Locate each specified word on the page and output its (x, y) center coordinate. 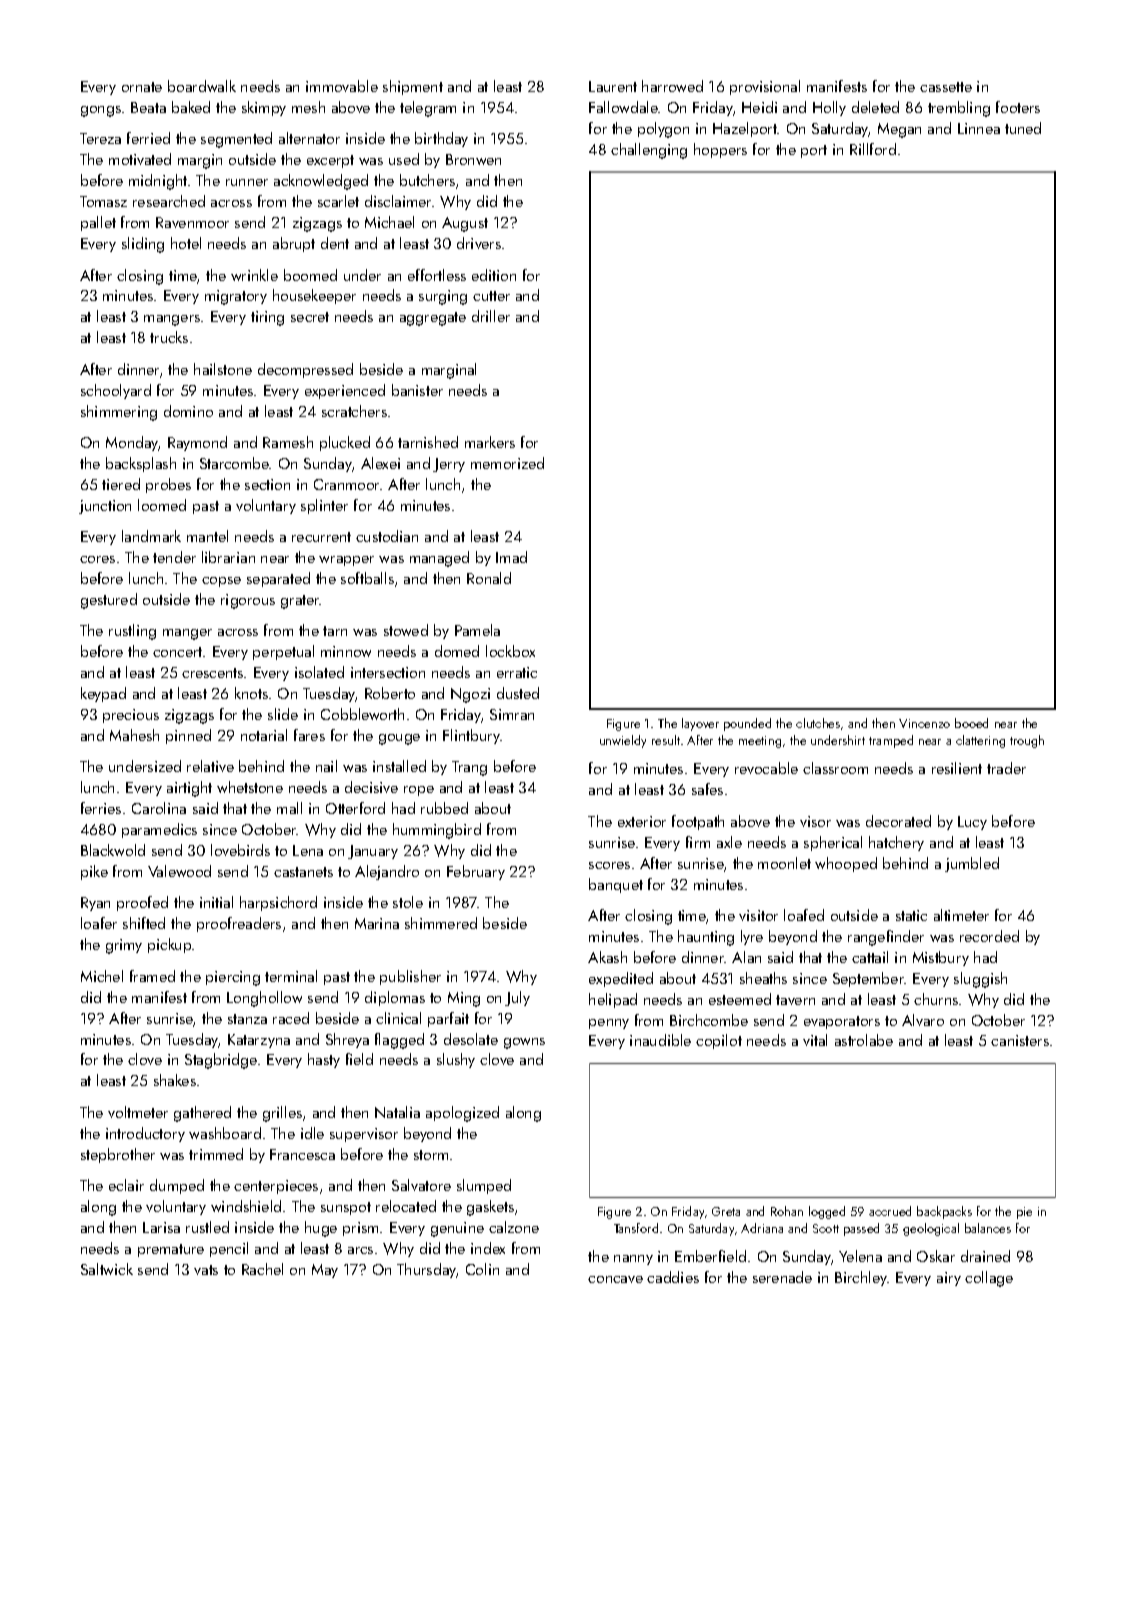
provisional (765, 87)
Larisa (161, 1227)
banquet (616, 885)
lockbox (510, 651)
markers (490, 442)
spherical (833, 843)
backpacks (944, 1212)
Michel (102, 976)
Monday (132, 443)
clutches (818, 723)
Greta (726, 1211)
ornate (142, 87)
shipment (413, 87)
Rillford (873, 149)
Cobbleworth (362, 714)
